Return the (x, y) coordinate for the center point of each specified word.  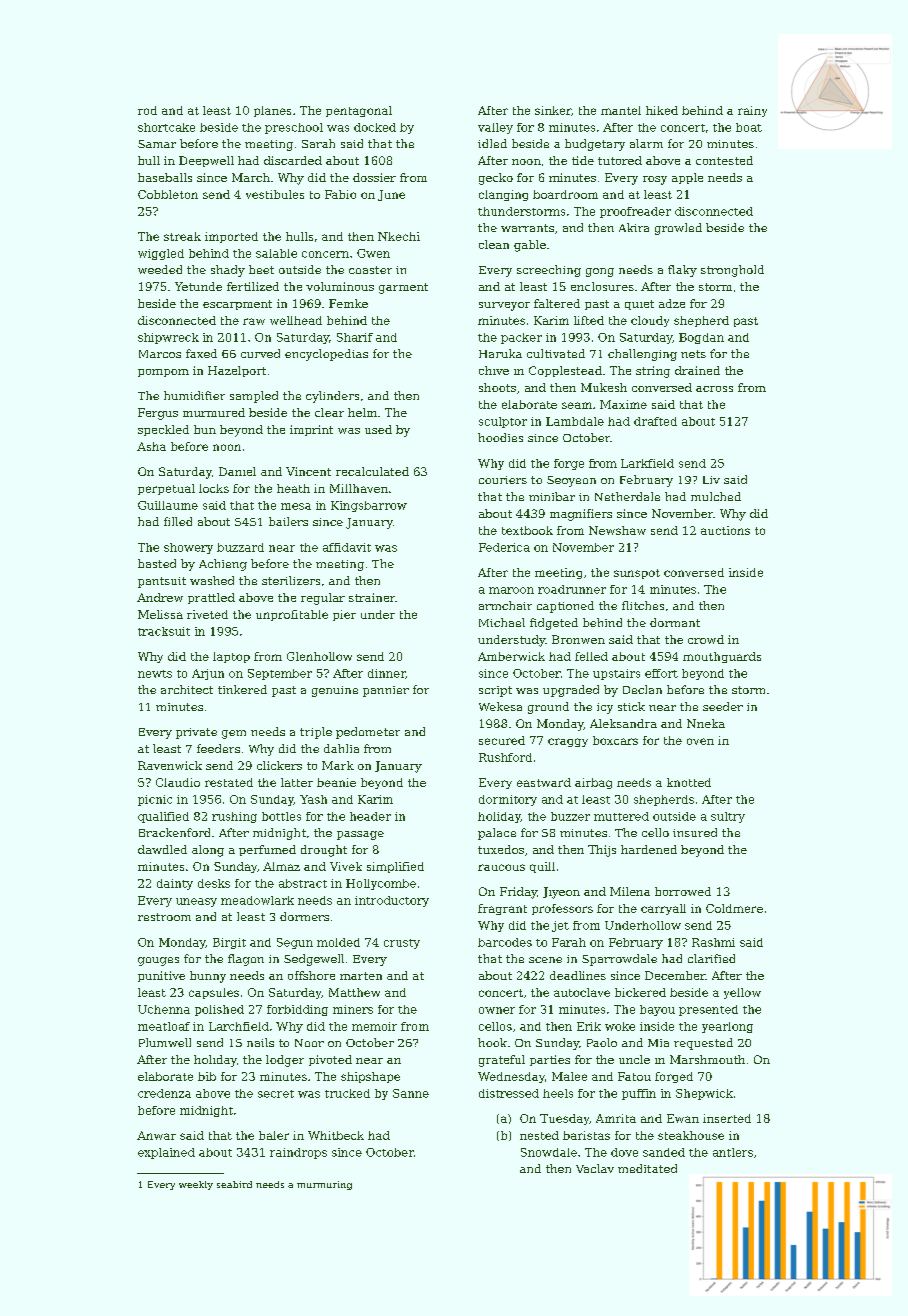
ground (548, 708)
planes (272, 111)
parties (550, 1060)
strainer (372, 597)
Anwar (156, 1135)
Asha (151, 446)
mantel (621, 110)
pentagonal (359, 111)
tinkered (242, 689)
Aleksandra (623, 723)
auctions (725, 530)
